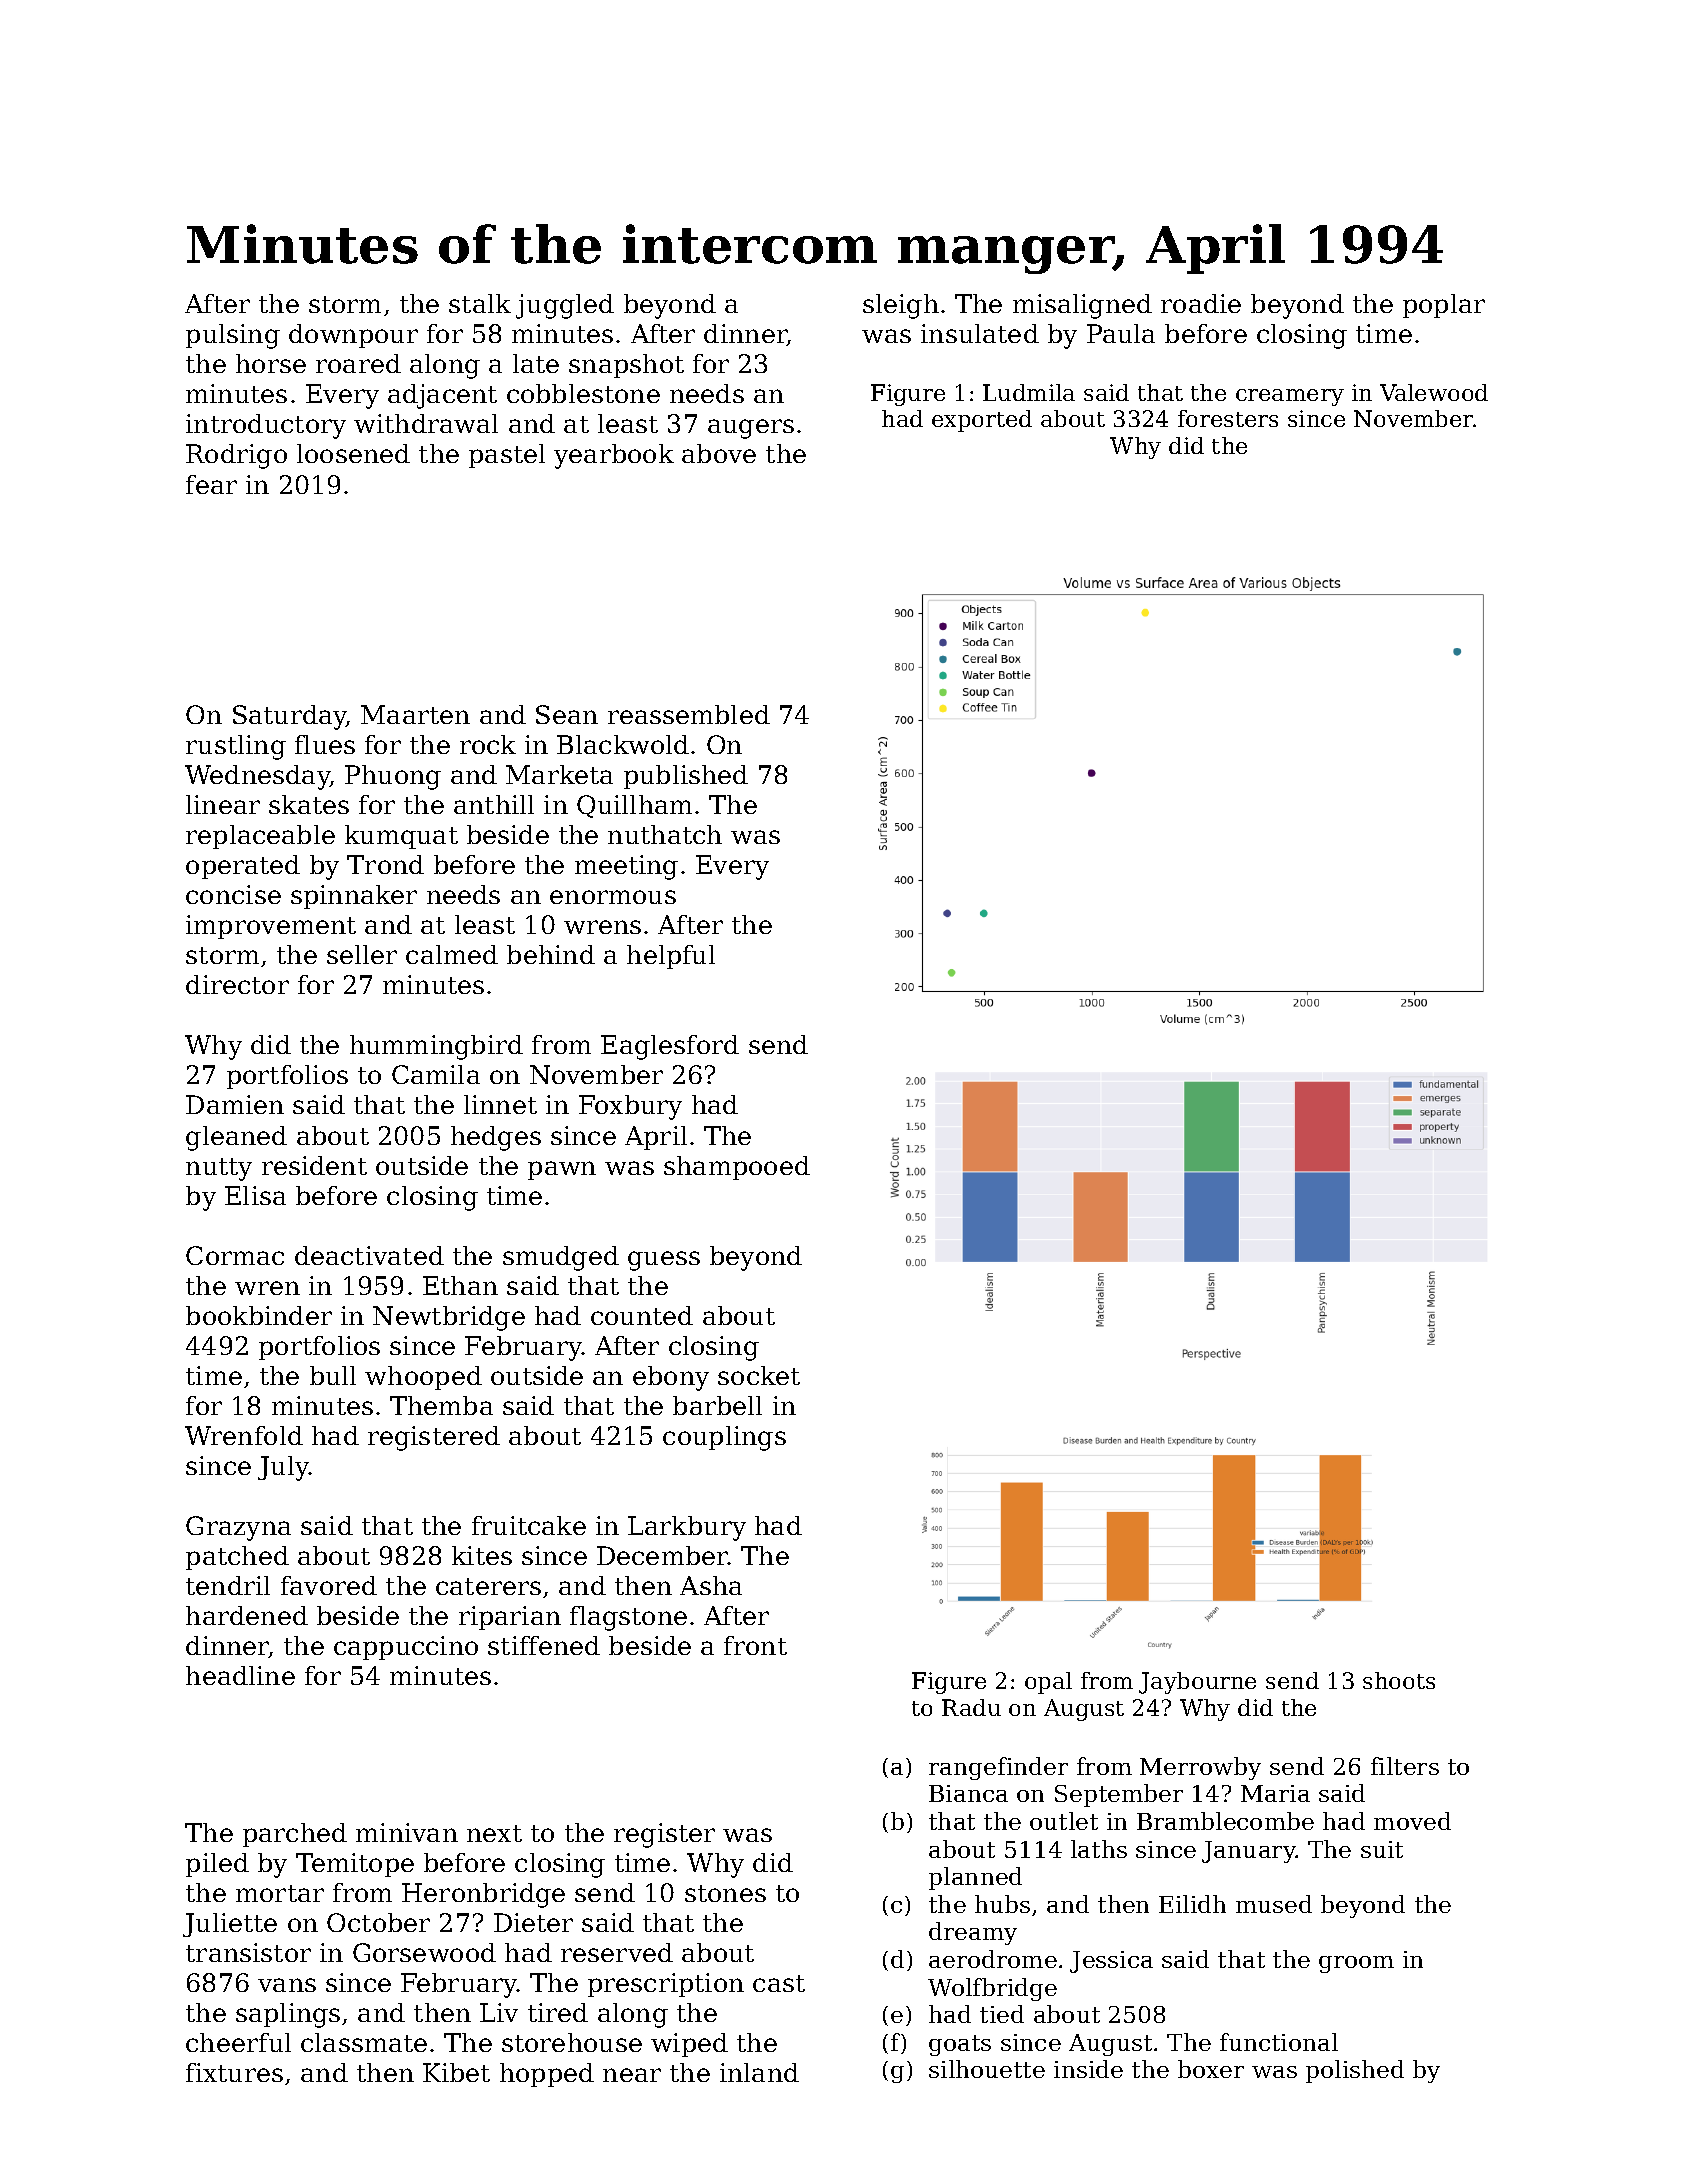  What do you see at coordinates (1228, 418) in the image?
I see `foresters` at bounding box center [1228, 418].
